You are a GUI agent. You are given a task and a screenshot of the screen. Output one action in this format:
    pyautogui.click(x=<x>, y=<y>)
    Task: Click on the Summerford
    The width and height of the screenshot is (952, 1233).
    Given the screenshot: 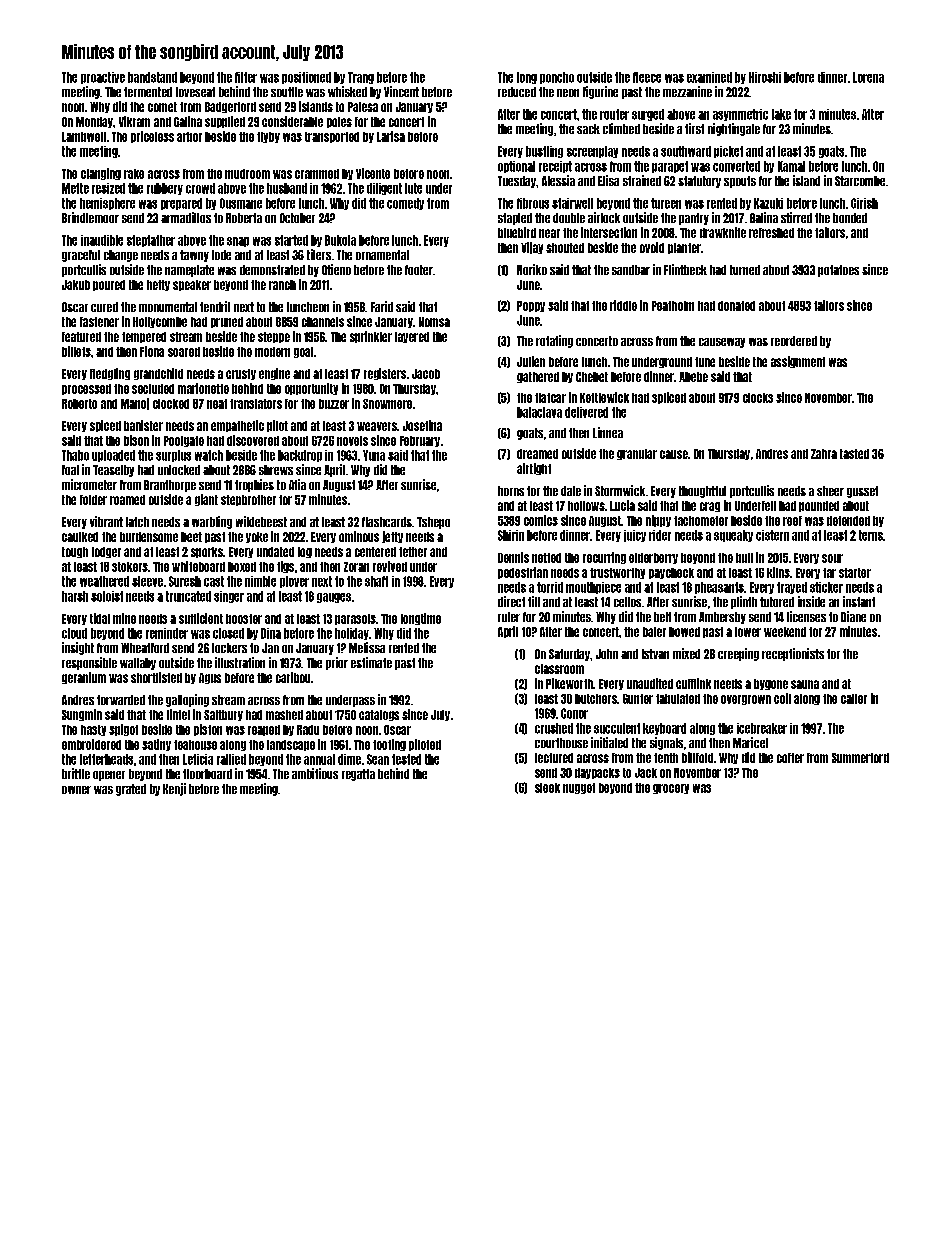 What is the action you would take?
    pyautogui.click(x=860, y=758)
